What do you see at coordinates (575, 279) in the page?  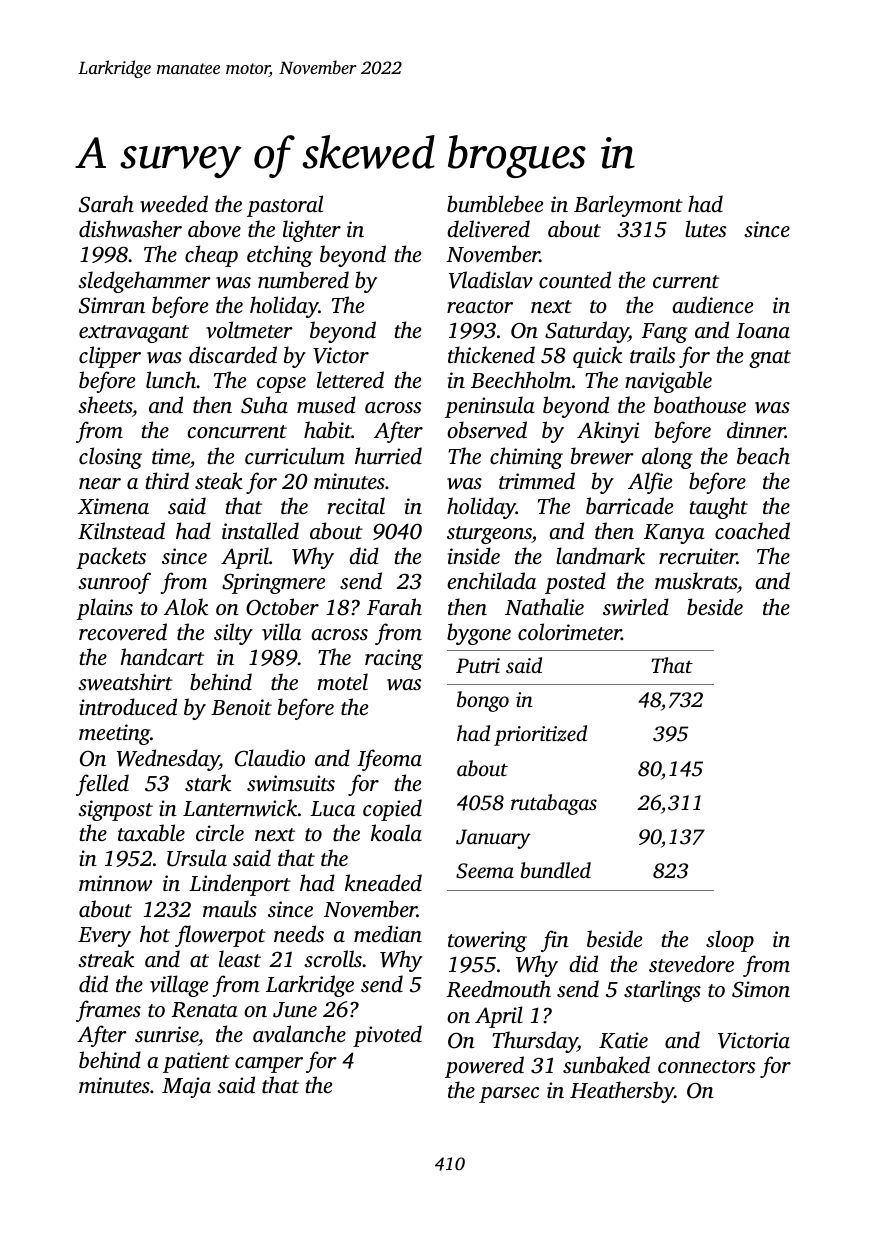 I see `counted` at bounding box center [575, 279].
